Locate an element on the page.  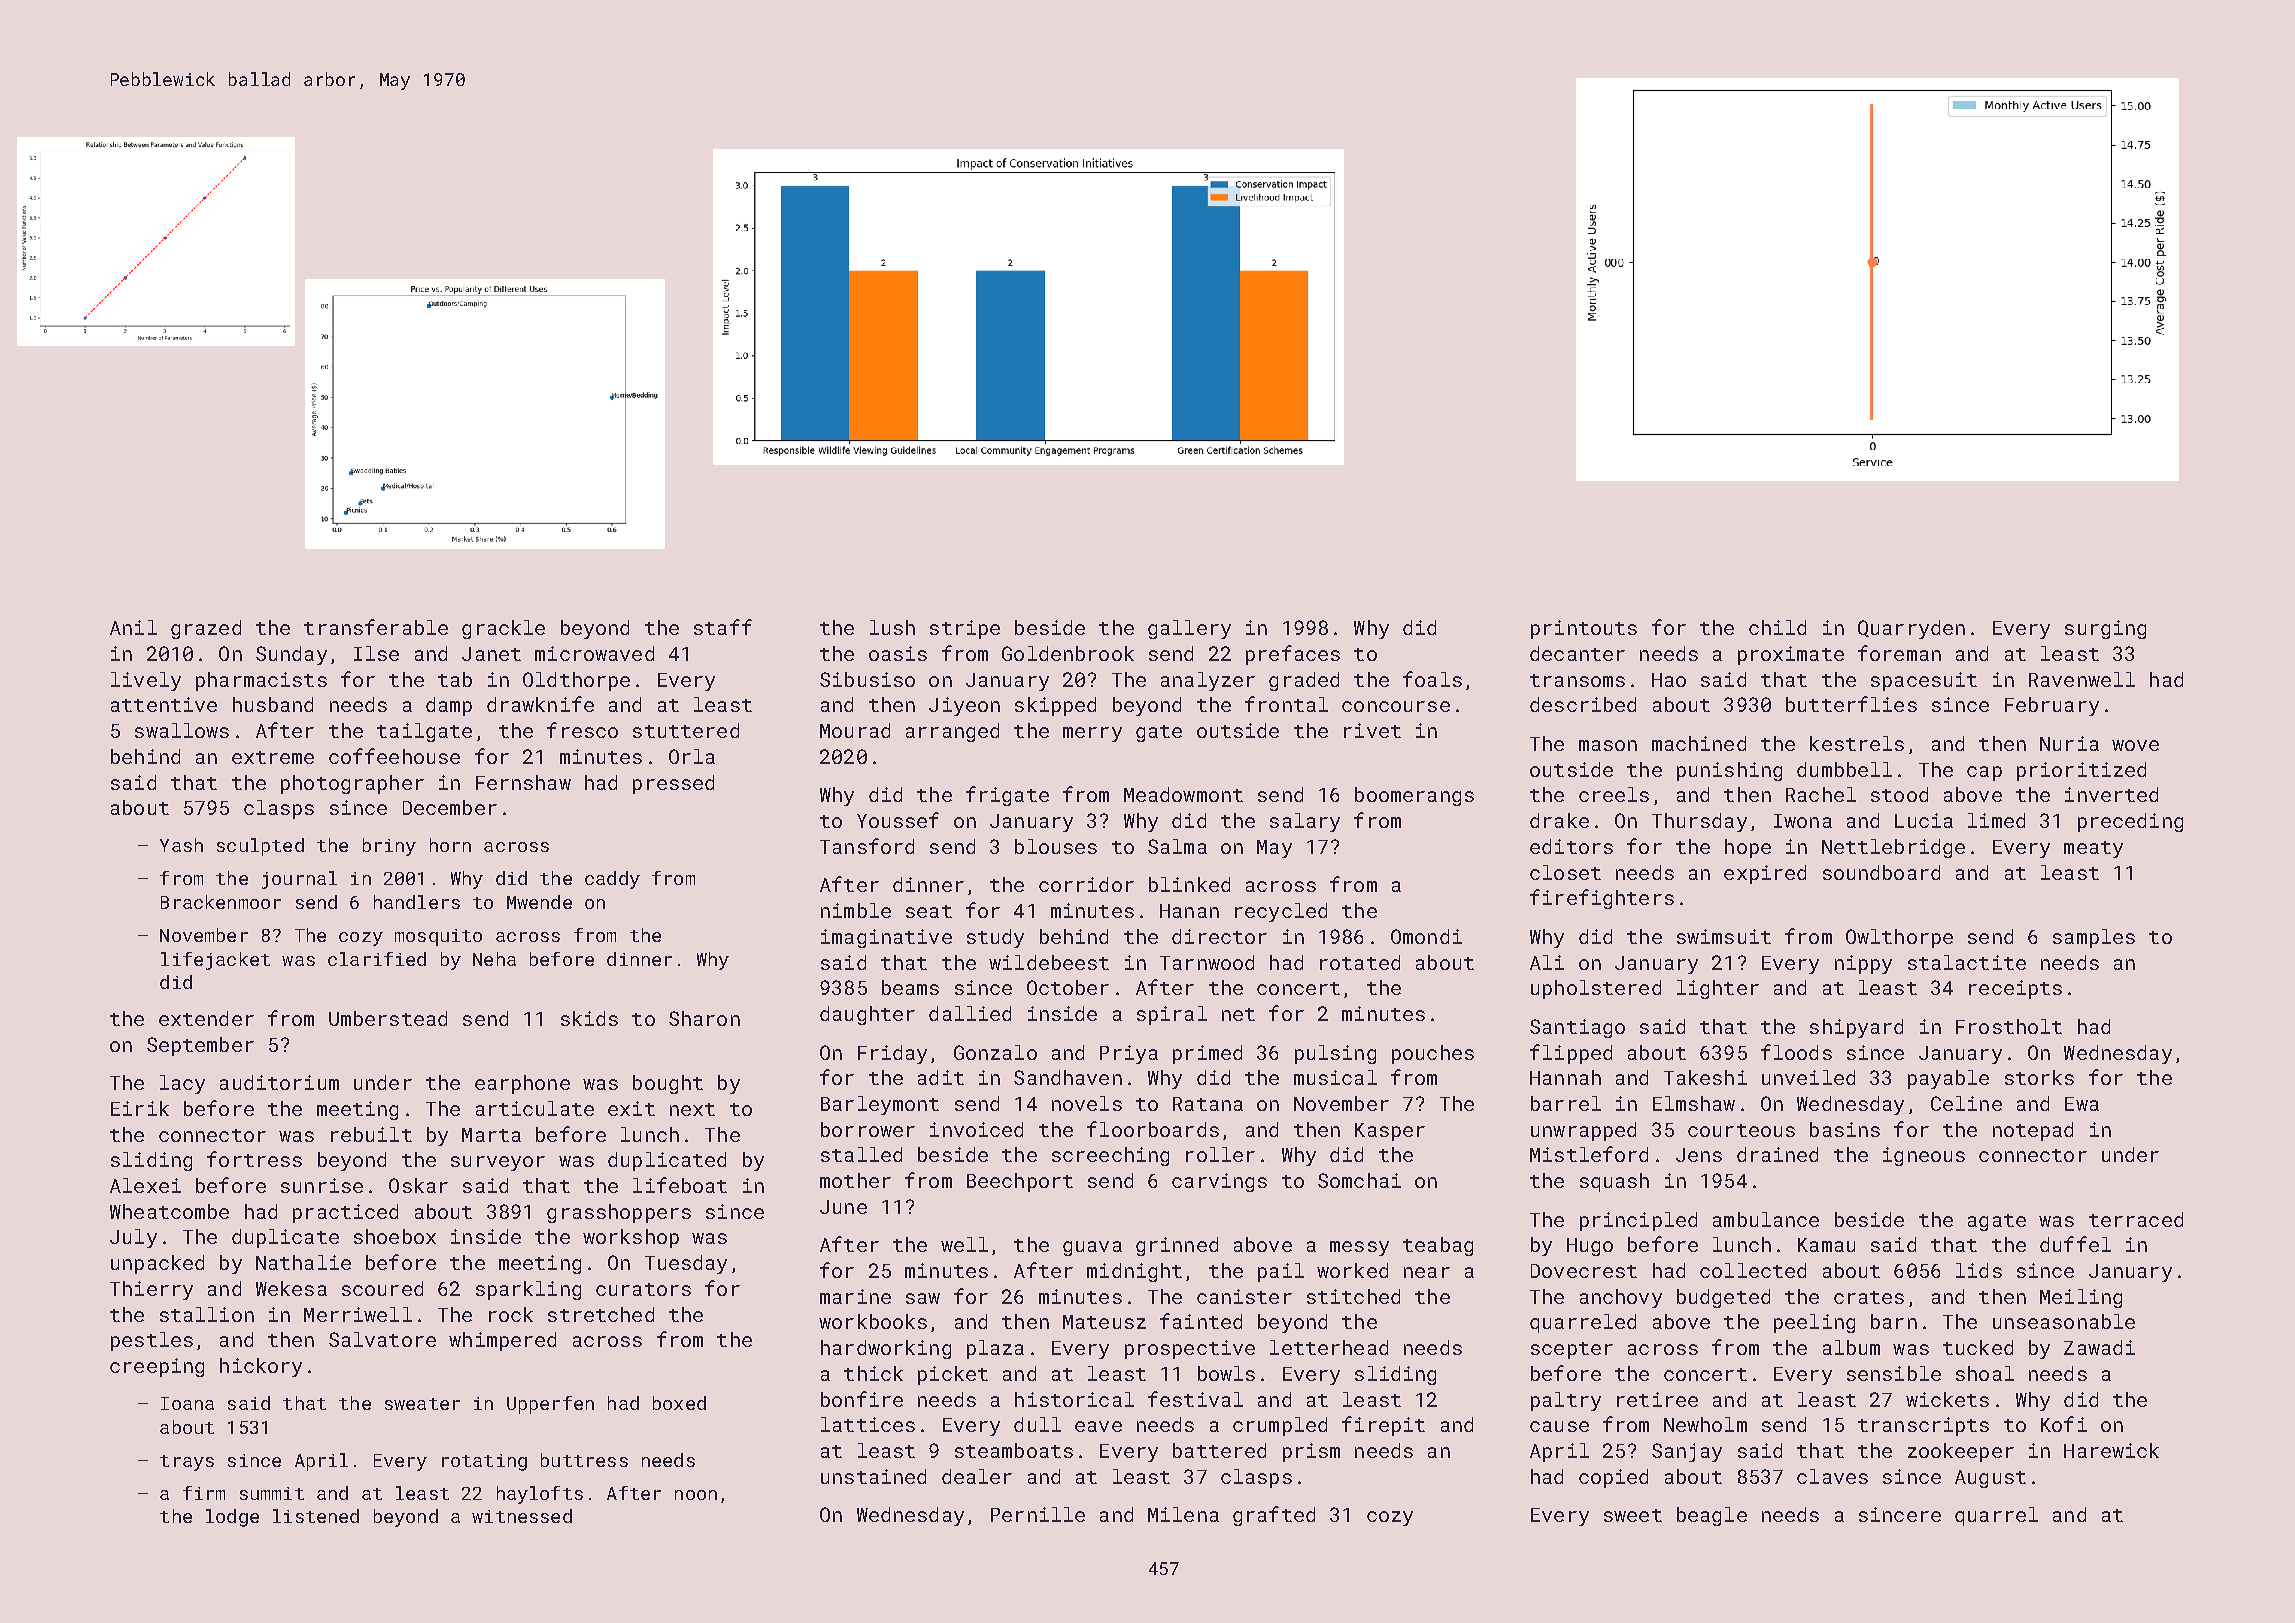
Mourad is located at coordinates (855, 730).
